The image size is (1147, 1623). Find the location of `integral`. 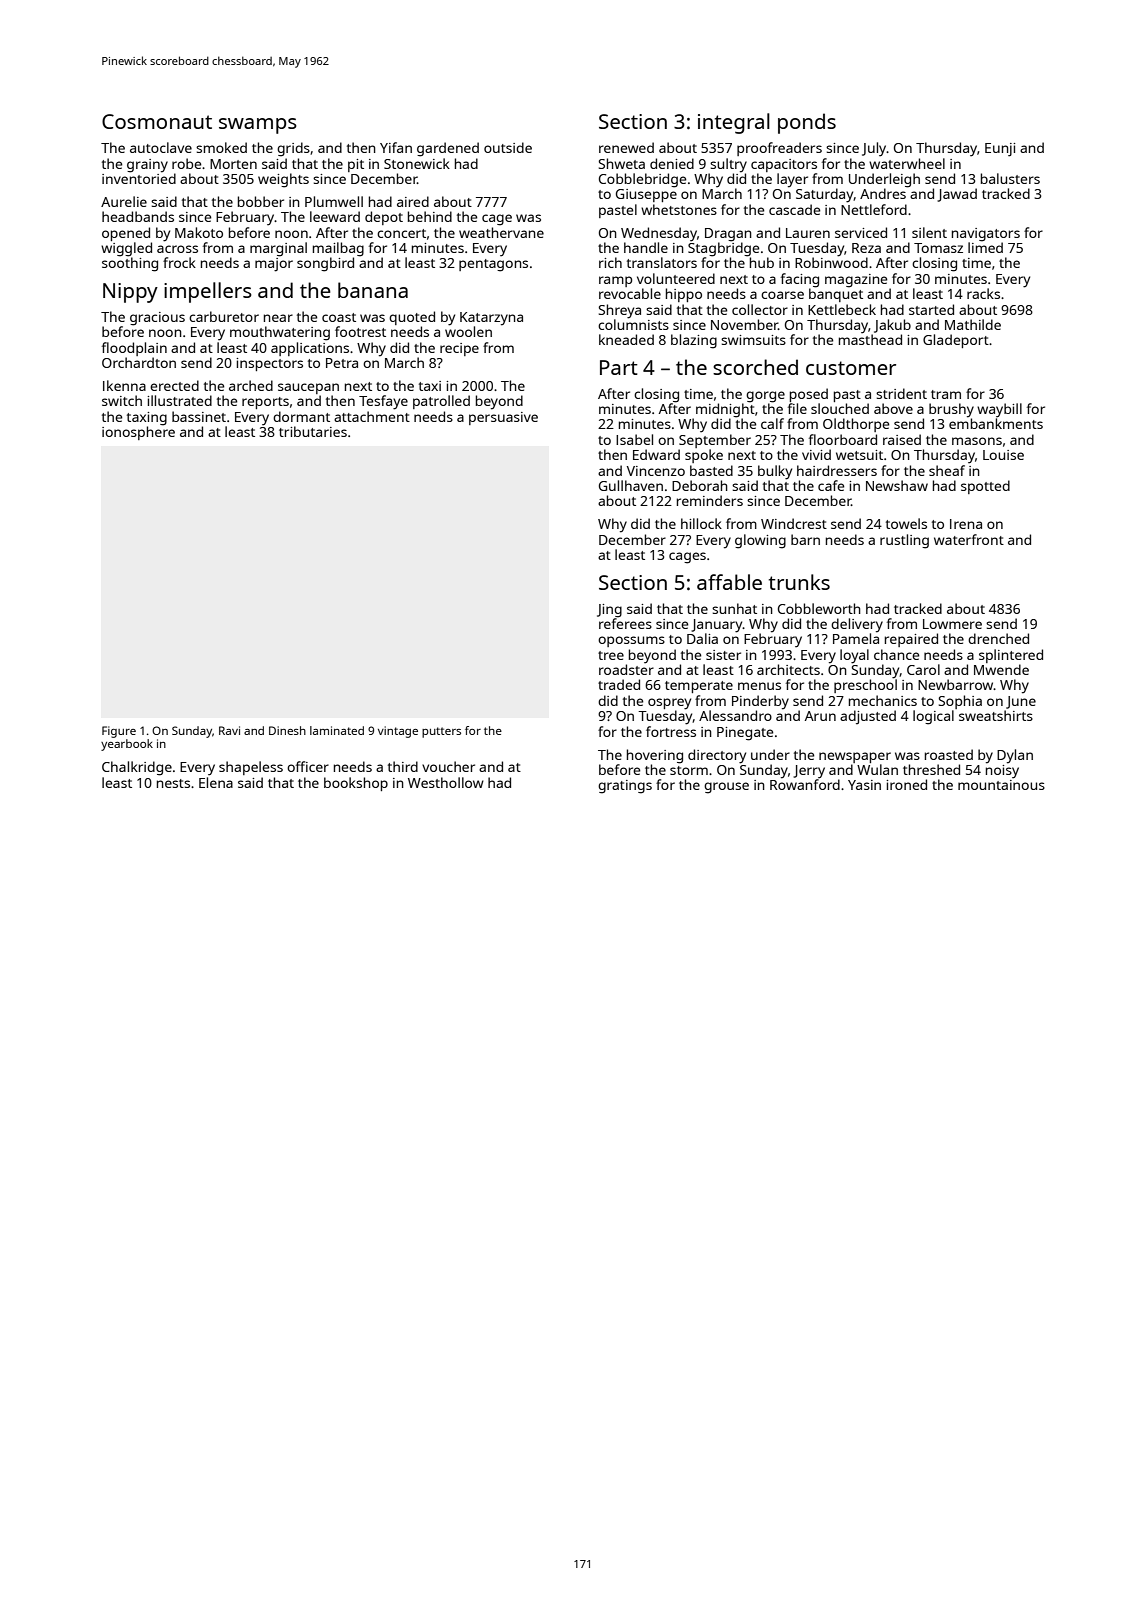

integral is located at coordinates (734, 123).
